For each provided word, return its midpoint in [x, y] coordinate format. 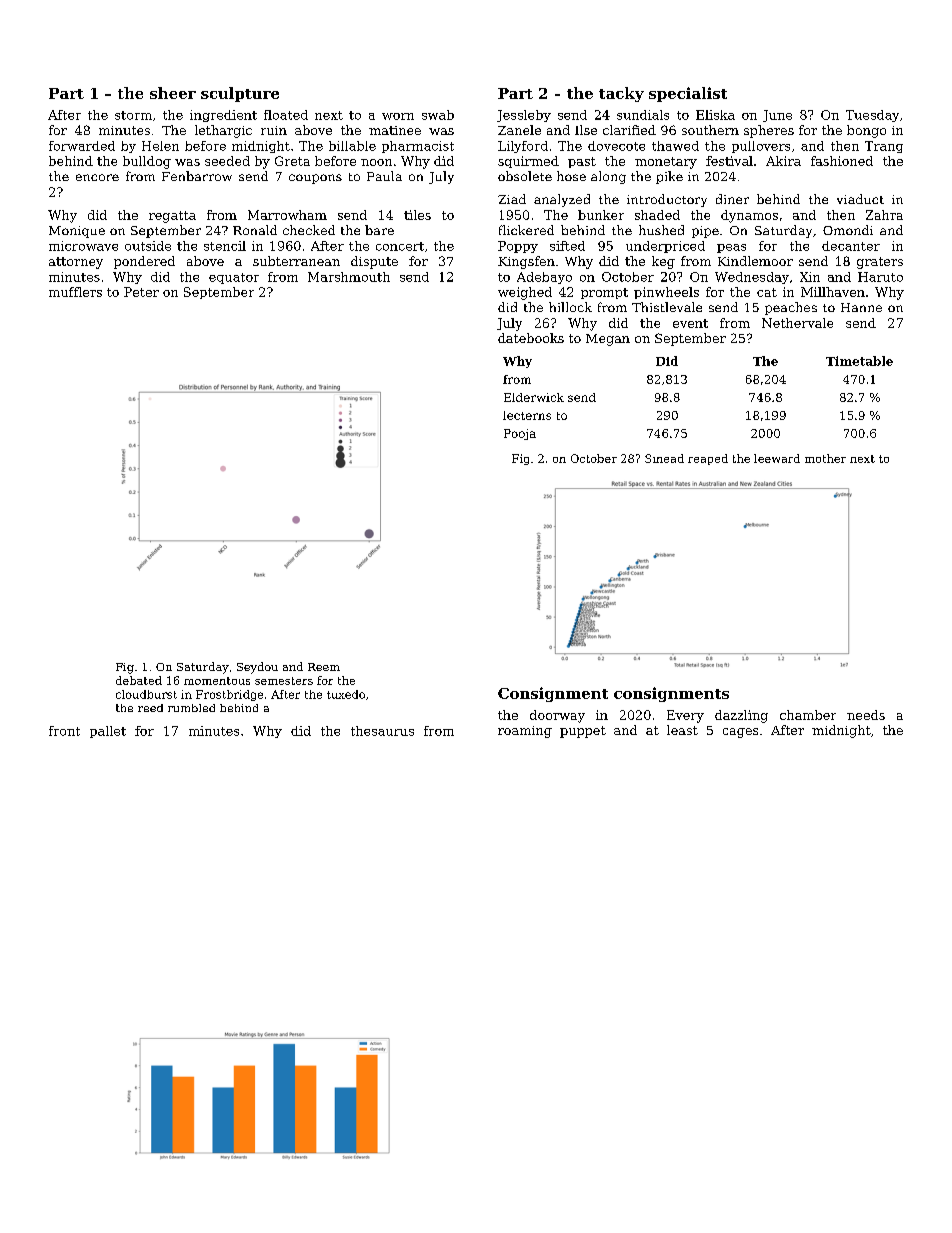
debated [139, 680]
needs [866, 715]
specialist [688, 94]
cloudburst [146, 694]
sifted [567, 246]
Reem [324, 667]
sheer [173, 93]
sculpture [240, 94]
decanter [851, 246]
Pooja [520, 434]
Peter [141, 292]
